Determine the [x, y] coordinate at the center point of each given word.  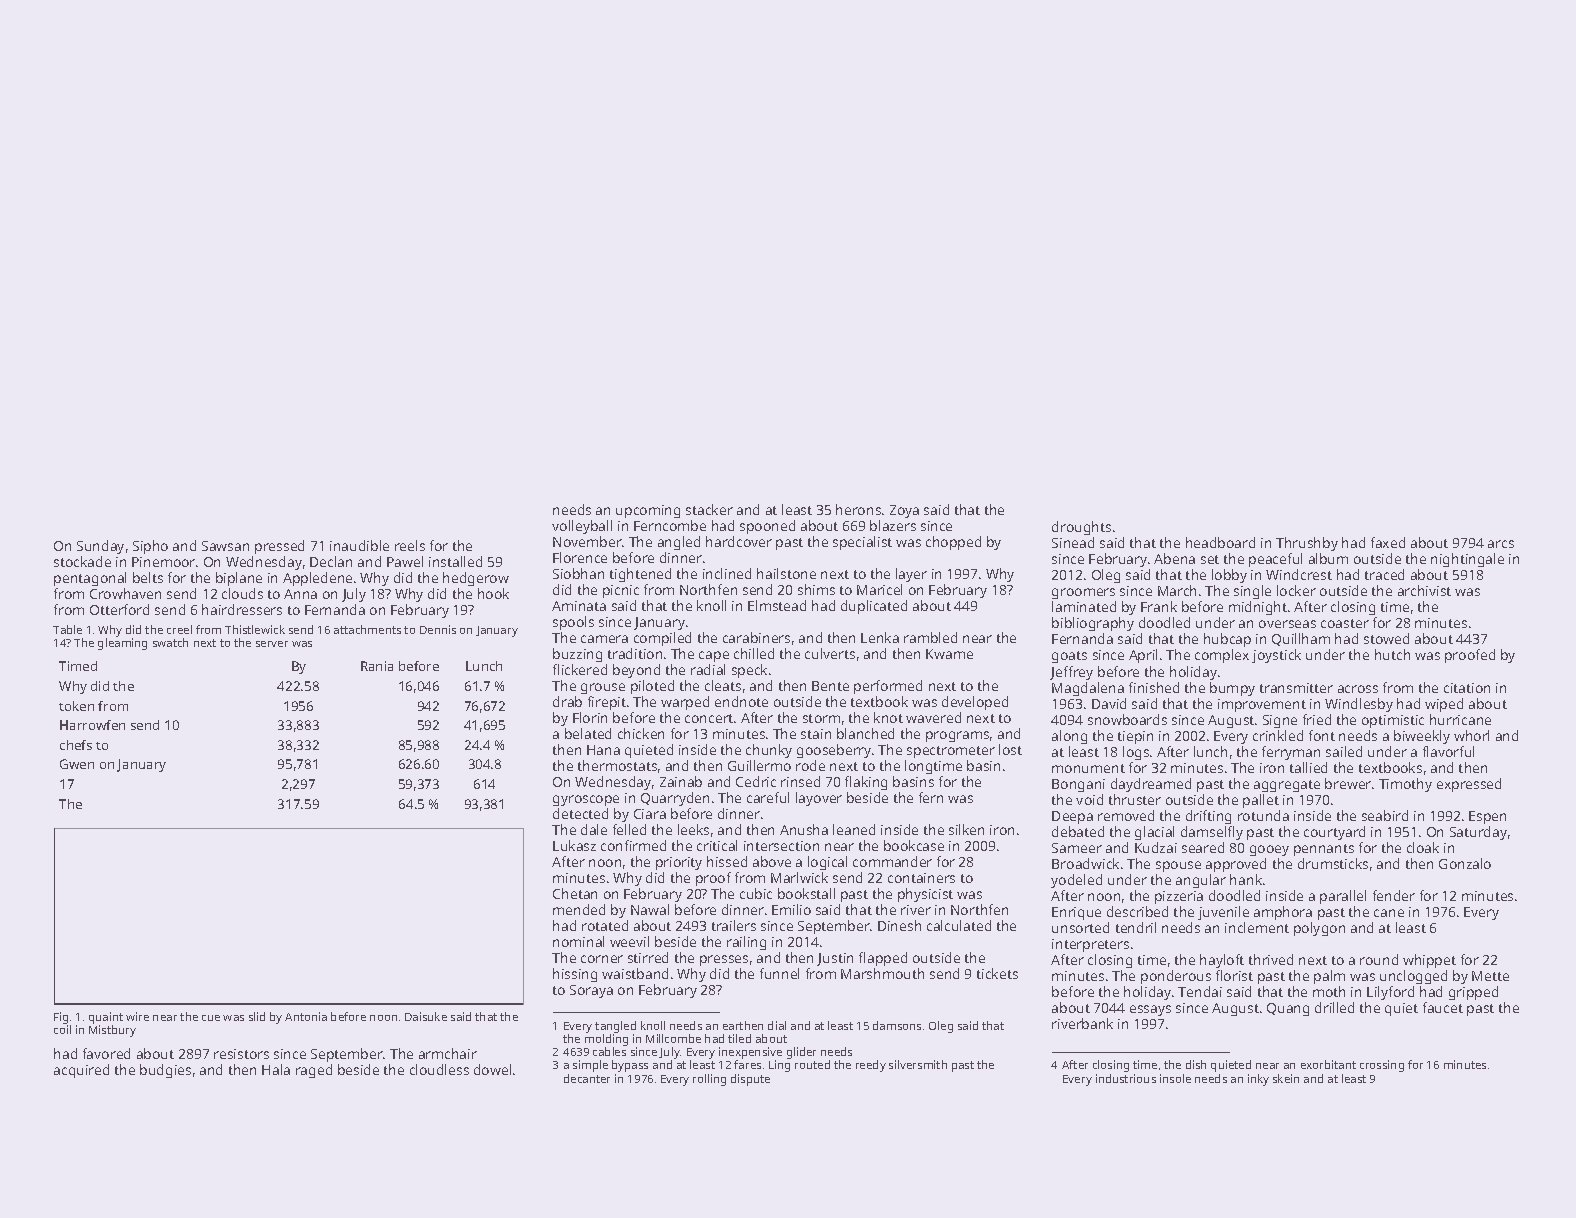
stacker [709, 509]
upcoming [648, 511]
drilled [1334, 1007]
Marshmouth [882, 973]
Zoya [904, 511]
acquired [81, 1071]
